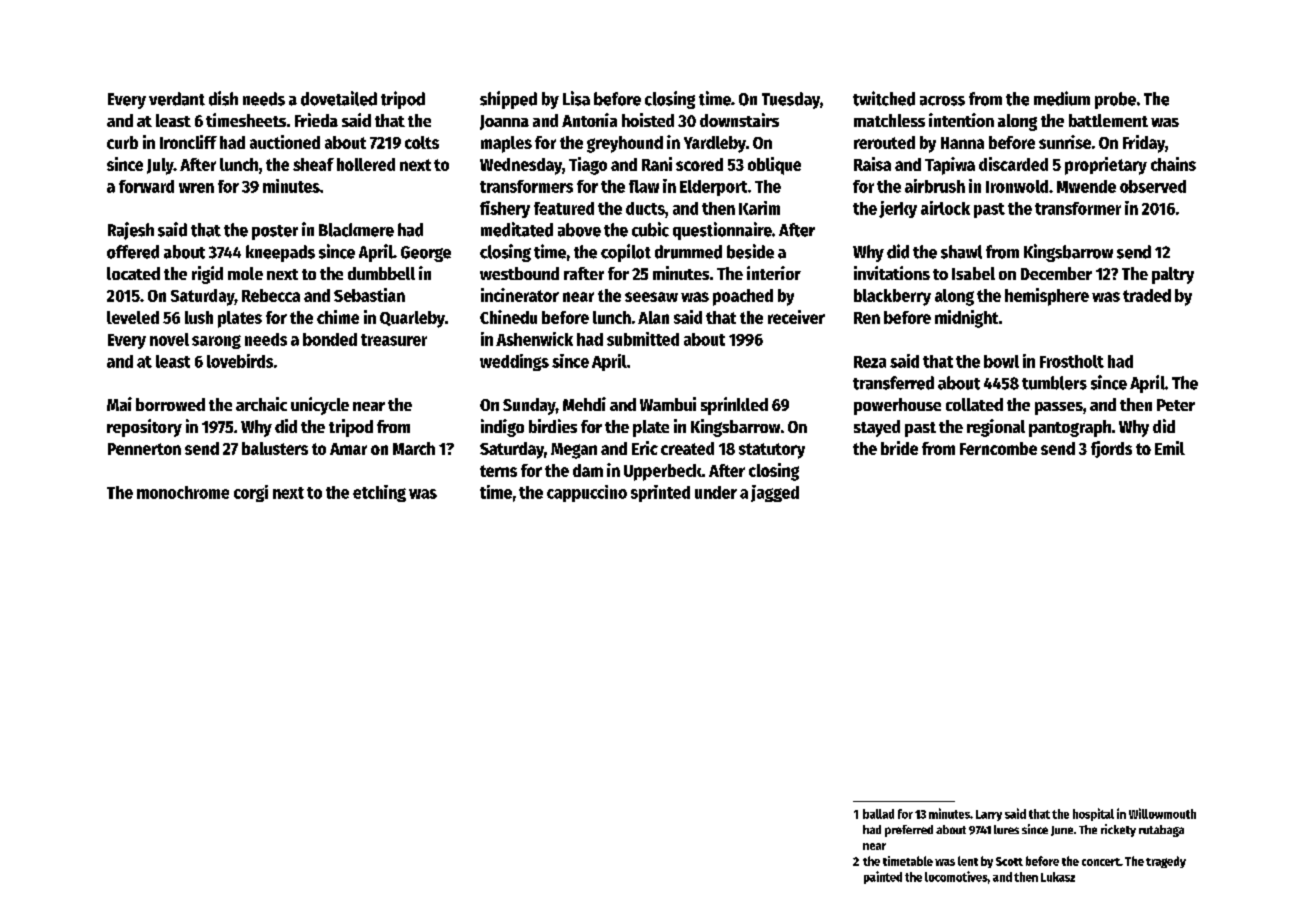  Describe the element at coordinates (759, 208) in the document. I see `Karim` at that location.
